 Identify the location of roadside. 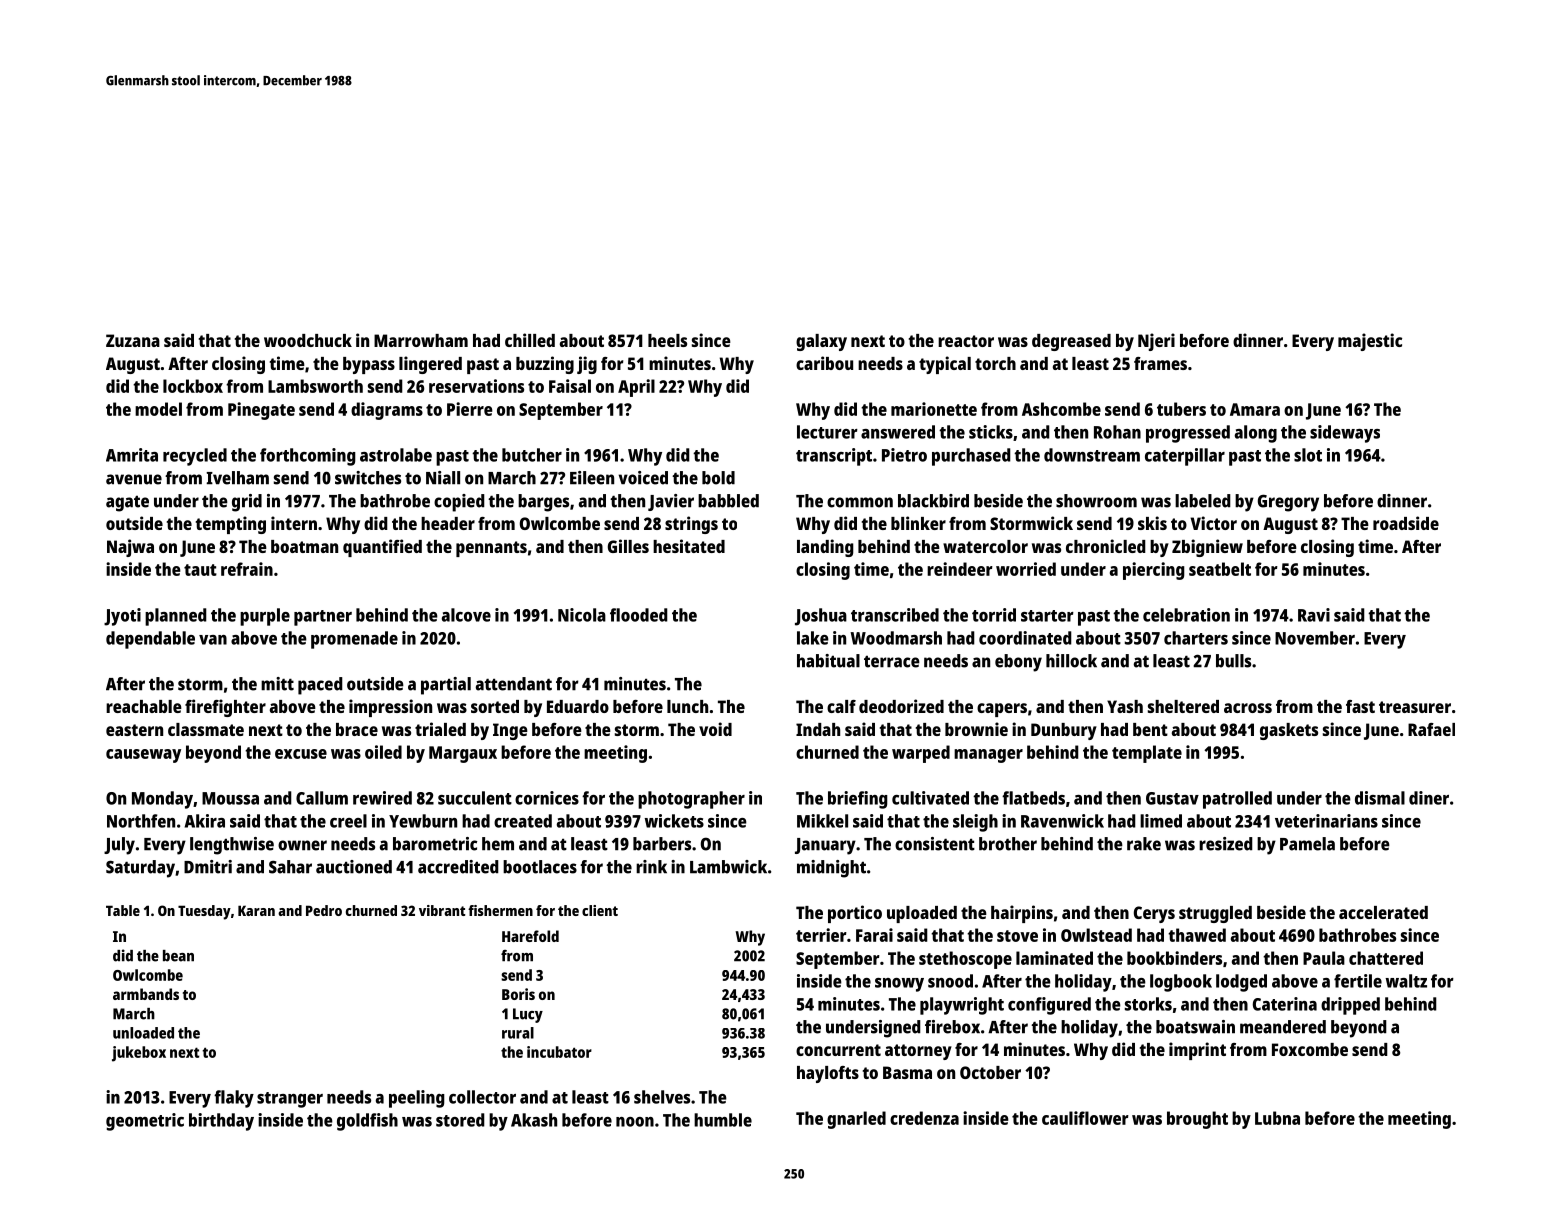
(1406, 523).
